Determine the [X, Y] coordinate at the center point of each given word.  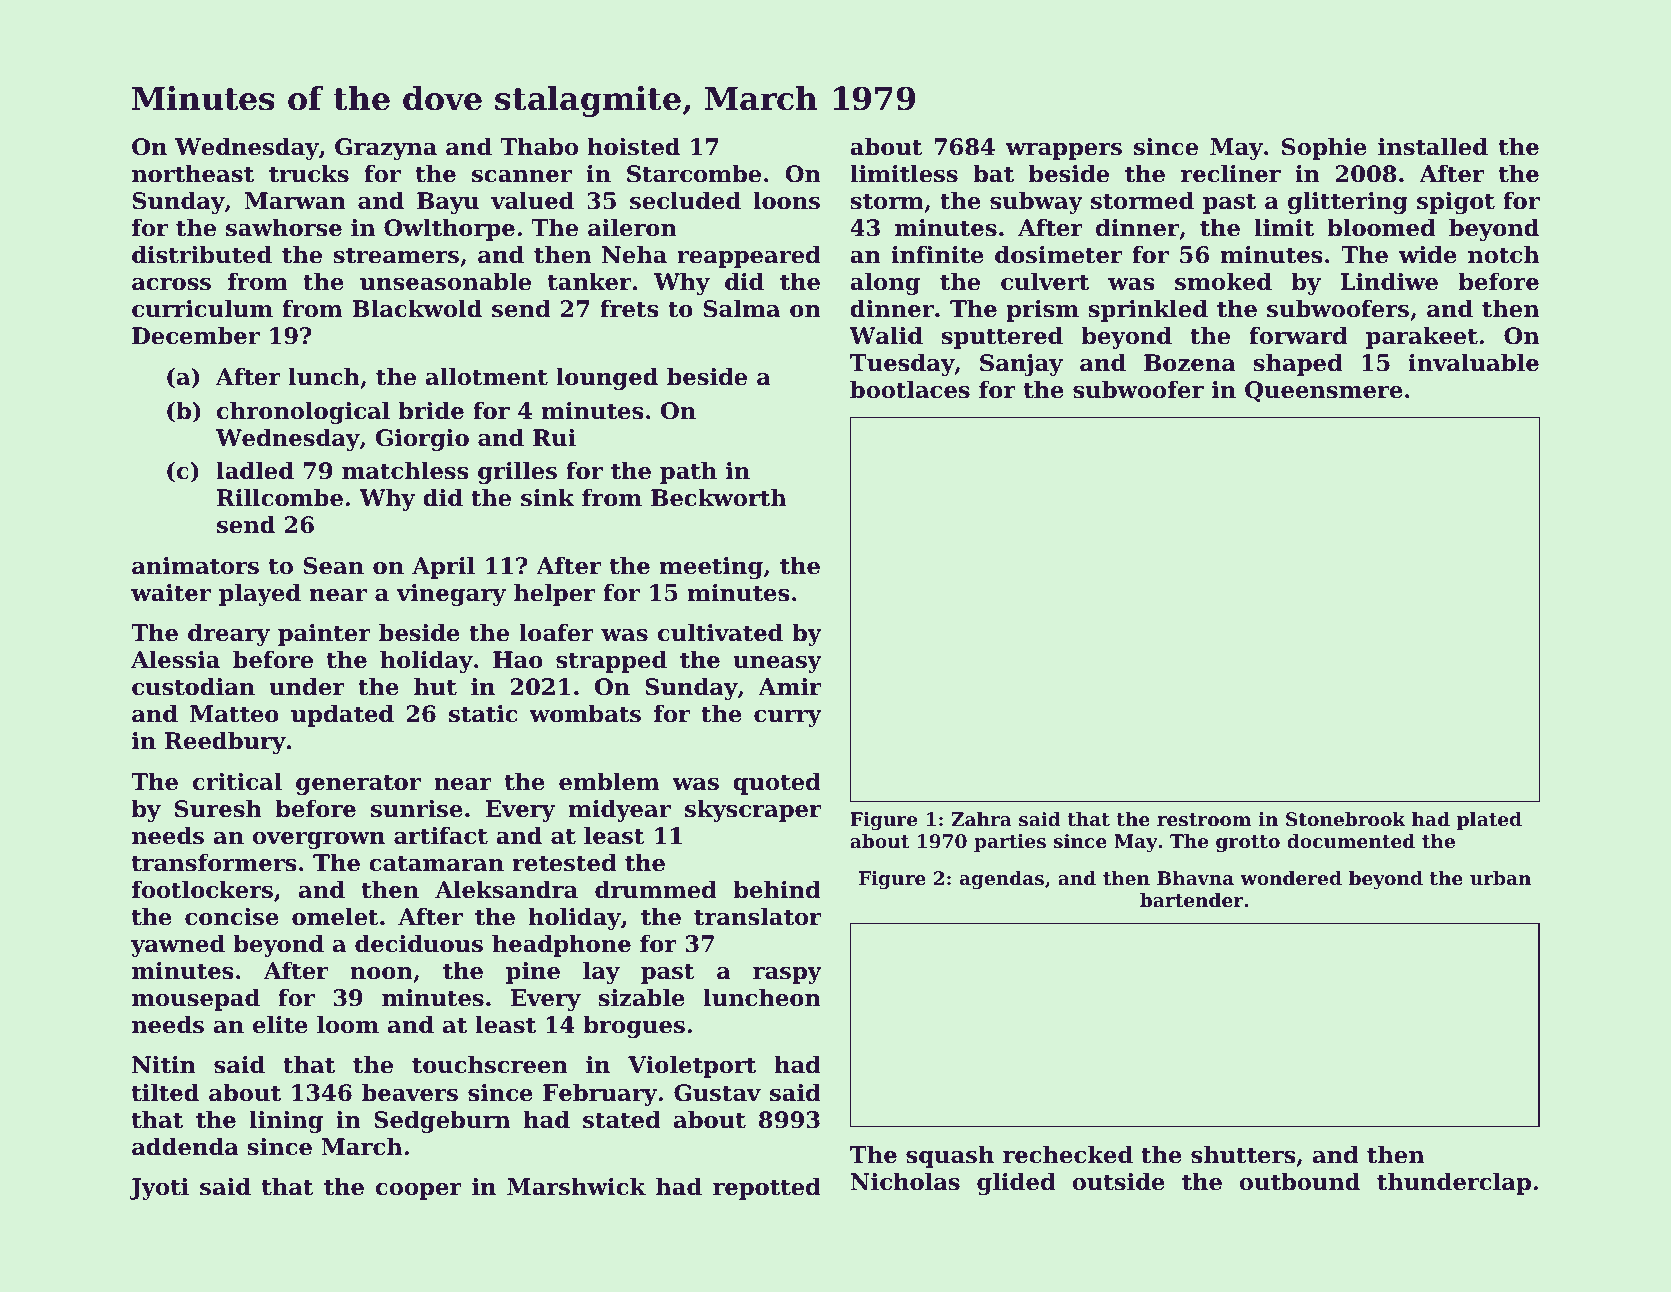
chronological [303, 413]
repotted [767, 1189]
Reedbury [225, 743]
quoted [777, 784]
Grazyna [386, 149]
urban [1500, 878]
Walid [886, 336]
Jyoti [159, 1189]
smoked [1223, 282]
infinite [938, 255]
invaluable [1474, 363]
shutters [1243, 1155]
